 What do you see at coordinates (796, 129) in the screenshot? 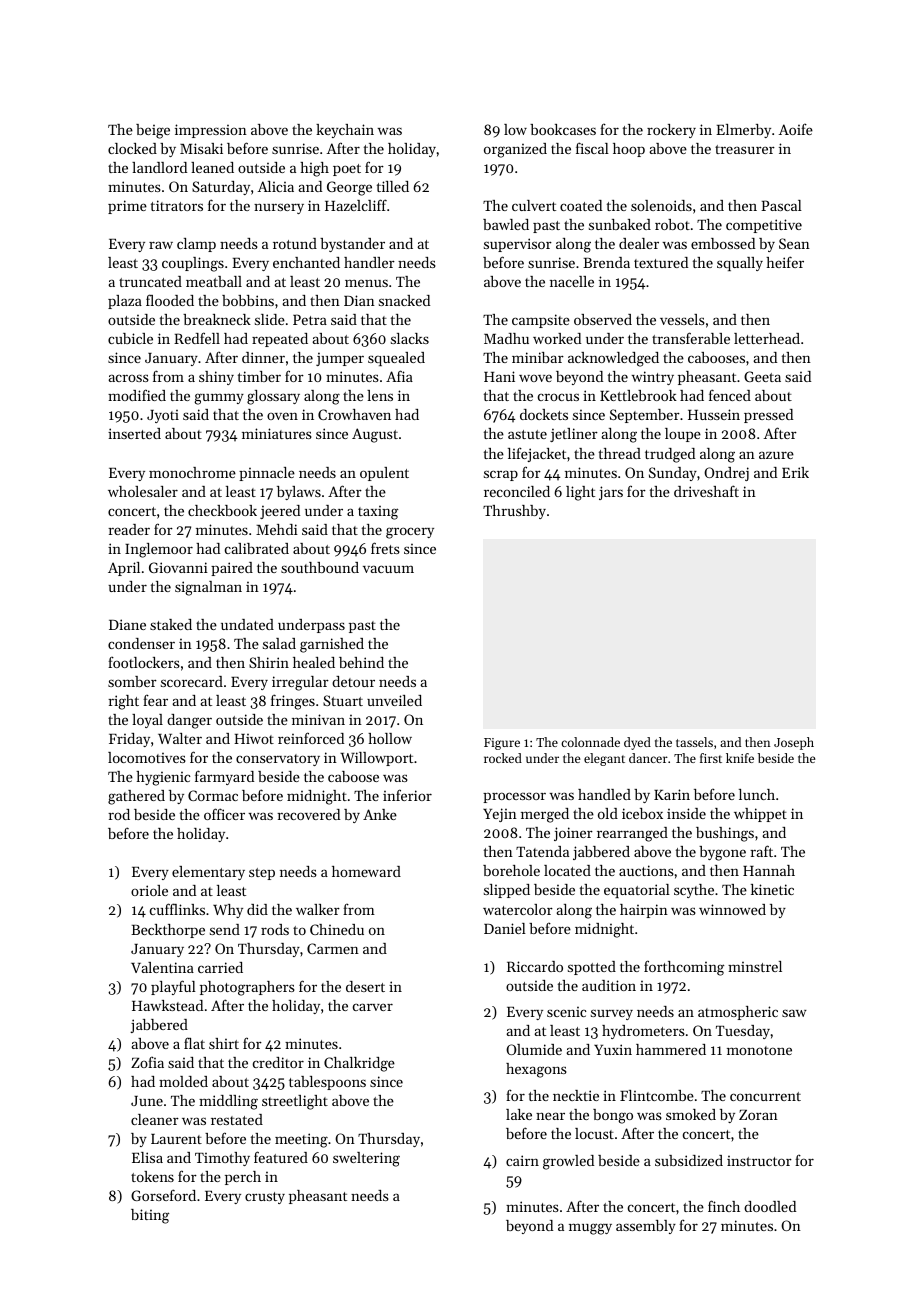
I see `Aoife` at bounding box center [796, 129].
